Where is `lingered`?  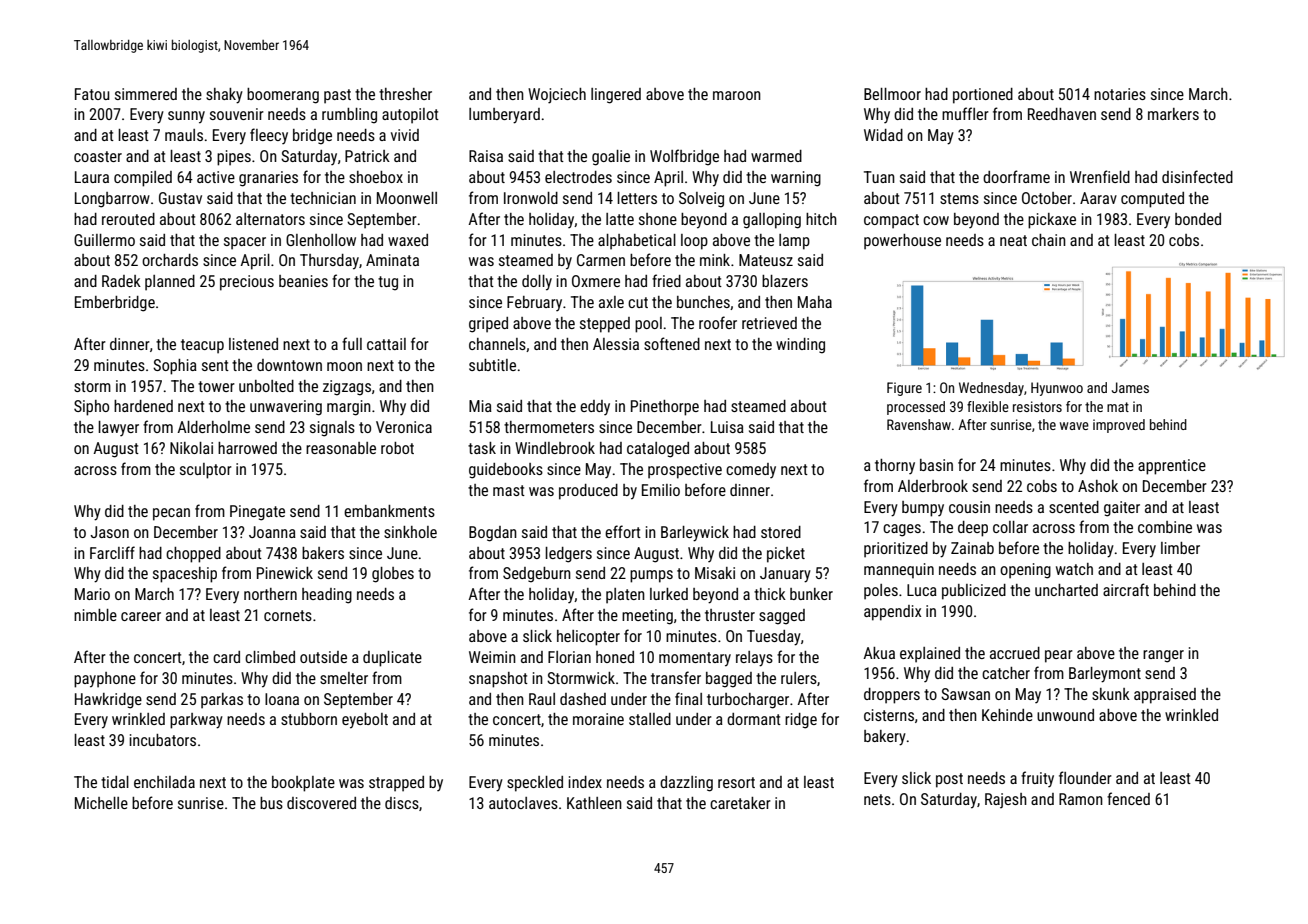 lingered is located at coordinates (616, 96).
